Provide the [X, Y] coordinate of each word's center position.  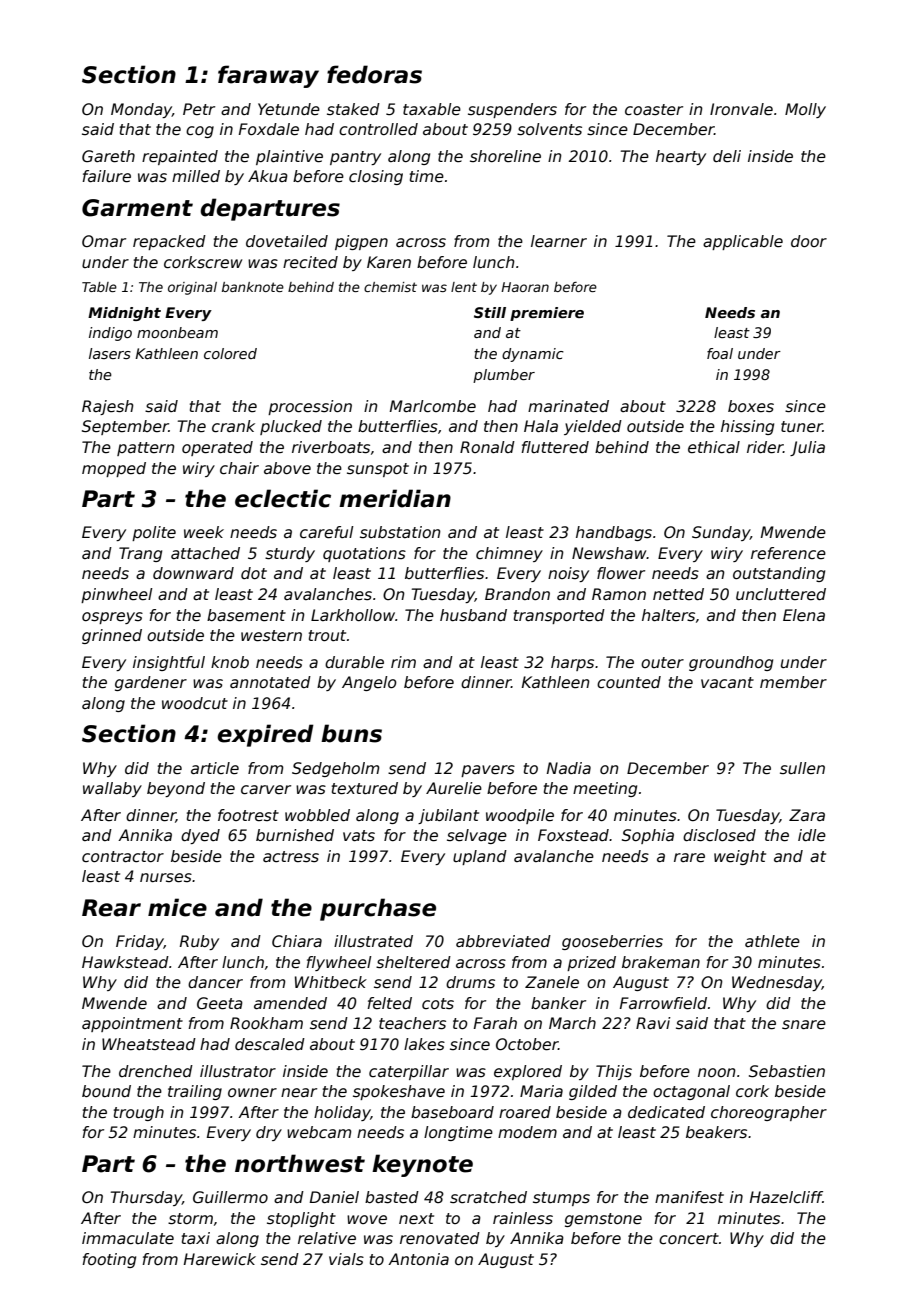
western [271, 636]
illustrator [238, 1071]
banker [558, 1003]
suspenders [512, 110]
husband [473, 615]
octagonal [691, 1092]
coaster [654, 110]
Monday [141, 110]
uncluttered [781, 594]
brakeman [661, 962]
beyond [176, 789]
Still [490, 312]
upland [480, 857]
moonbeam [177, 332]
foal [720, 353]
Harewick [220, 1259]
